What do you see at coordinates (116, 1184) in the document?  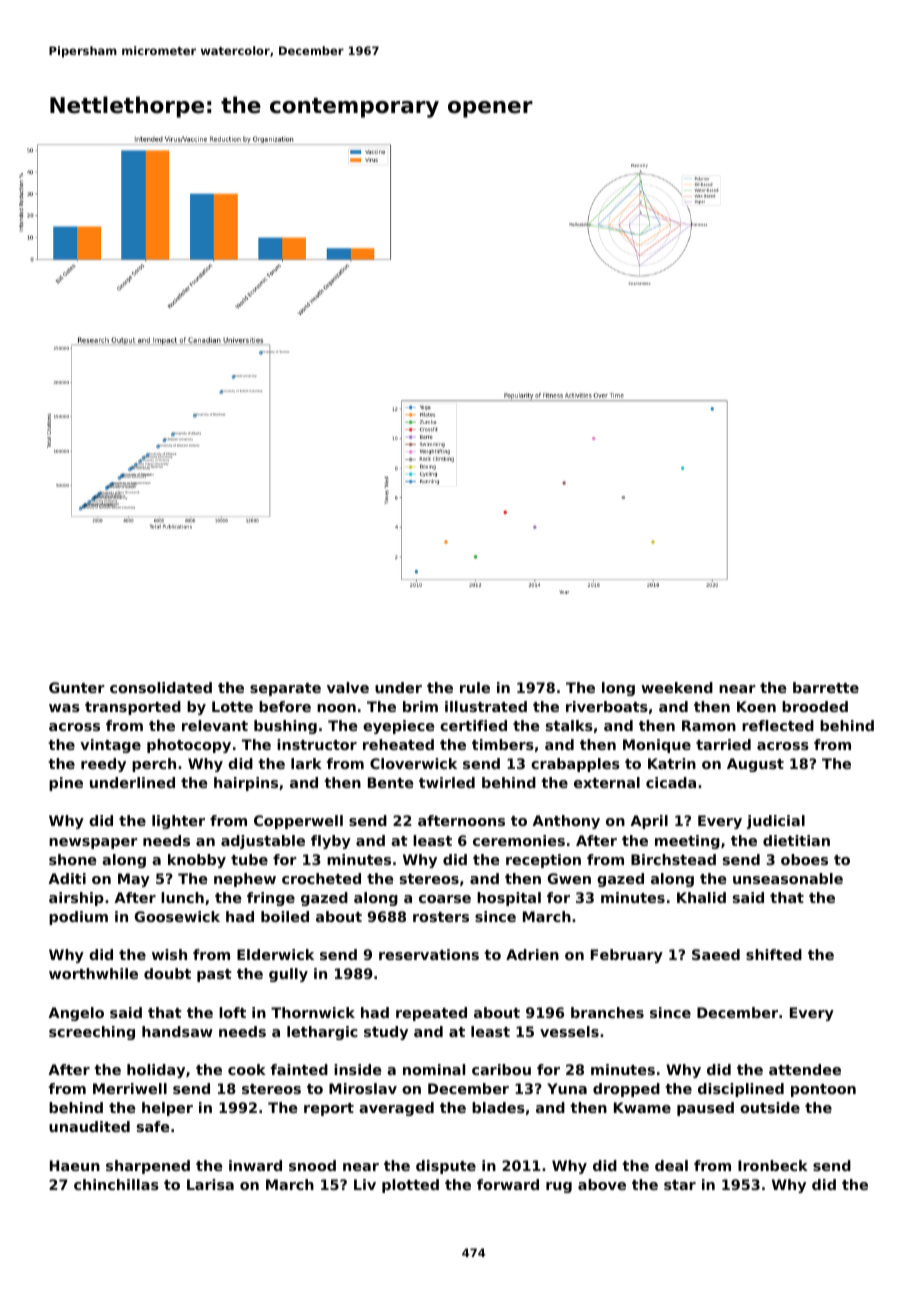 I see `chinchillas` at bounding box center [116, 1184].
